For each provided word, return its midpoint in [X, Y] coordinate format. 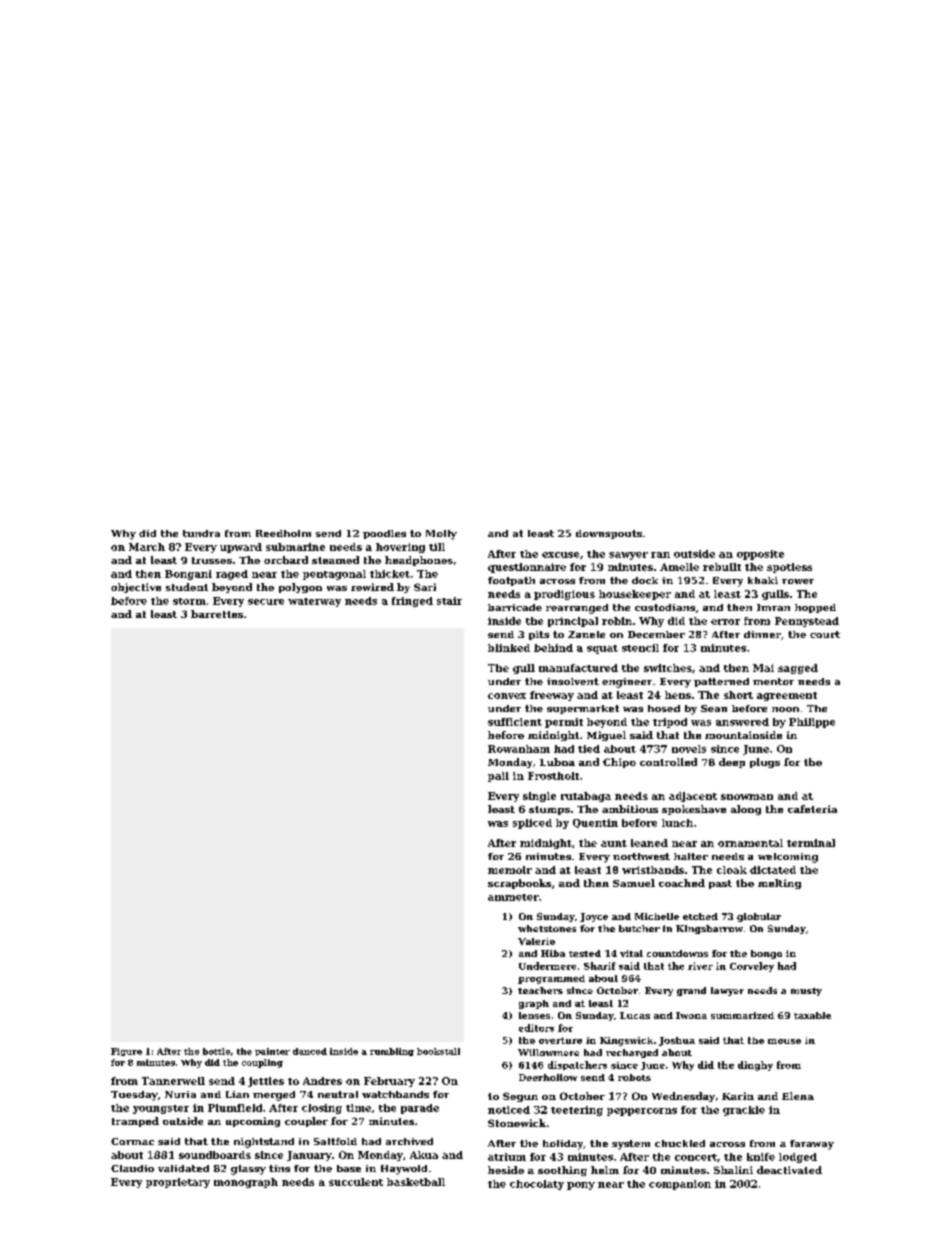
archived [409, 1141]
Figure [126, 1052]
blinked [509, 648]
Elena [798, 1096]
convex [507, 696]
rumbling [392, 1052]
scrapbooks [519, 884]
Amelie [679, 567]
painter [272, 1052]
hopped [815, 608]
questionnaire [527, 568]
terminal [811, 843]
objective [136, 588]
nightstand [264, 1143]
